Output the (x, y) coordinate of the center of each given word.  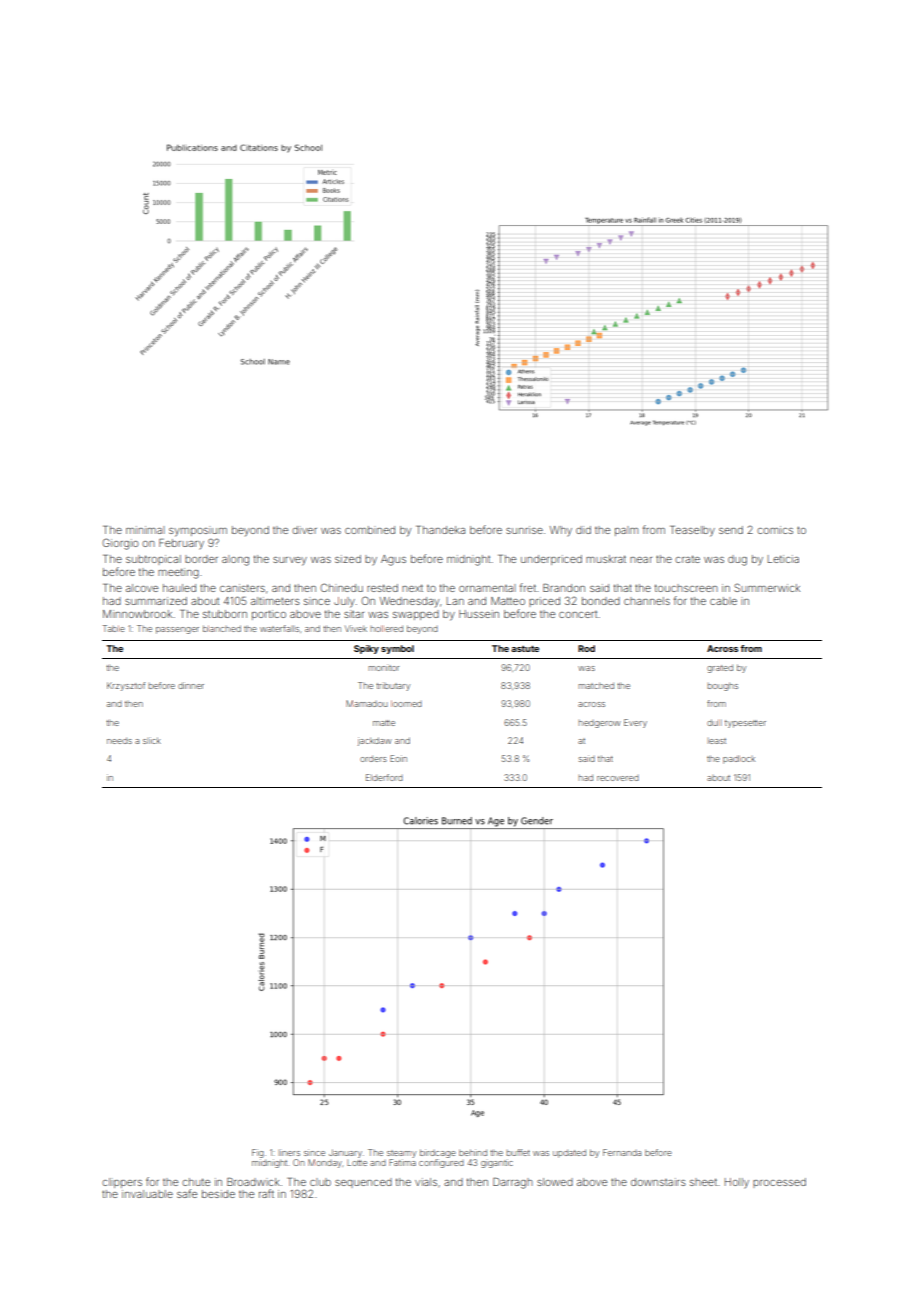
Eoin (398, 758)
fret (528, 587)
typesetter (745, 724)
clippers (122, 1183)
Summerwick (767, 587)
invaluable (147, 1194)
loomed (406, 703)
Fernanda (622, 1152)
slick (152, 740)
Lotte (357, 1163)
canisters (242, 588)
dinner (191, 685)
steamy (401, 1154)
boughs (723, 686)
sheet (703, 1182)
